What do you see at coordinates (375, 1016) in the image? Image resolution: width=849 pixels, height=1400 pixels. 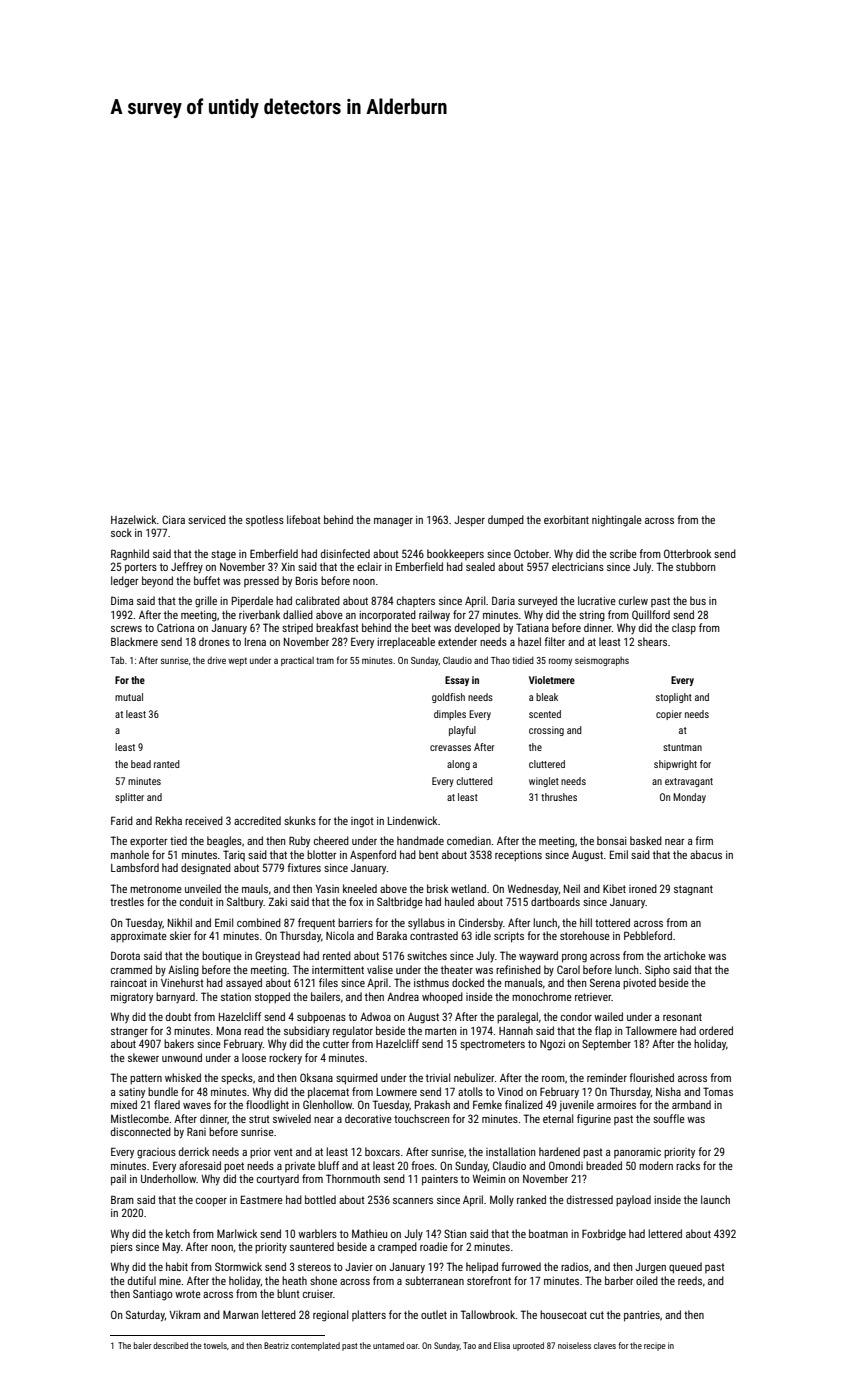 I see `Adwoa` at bounding box center [375, 1016].
